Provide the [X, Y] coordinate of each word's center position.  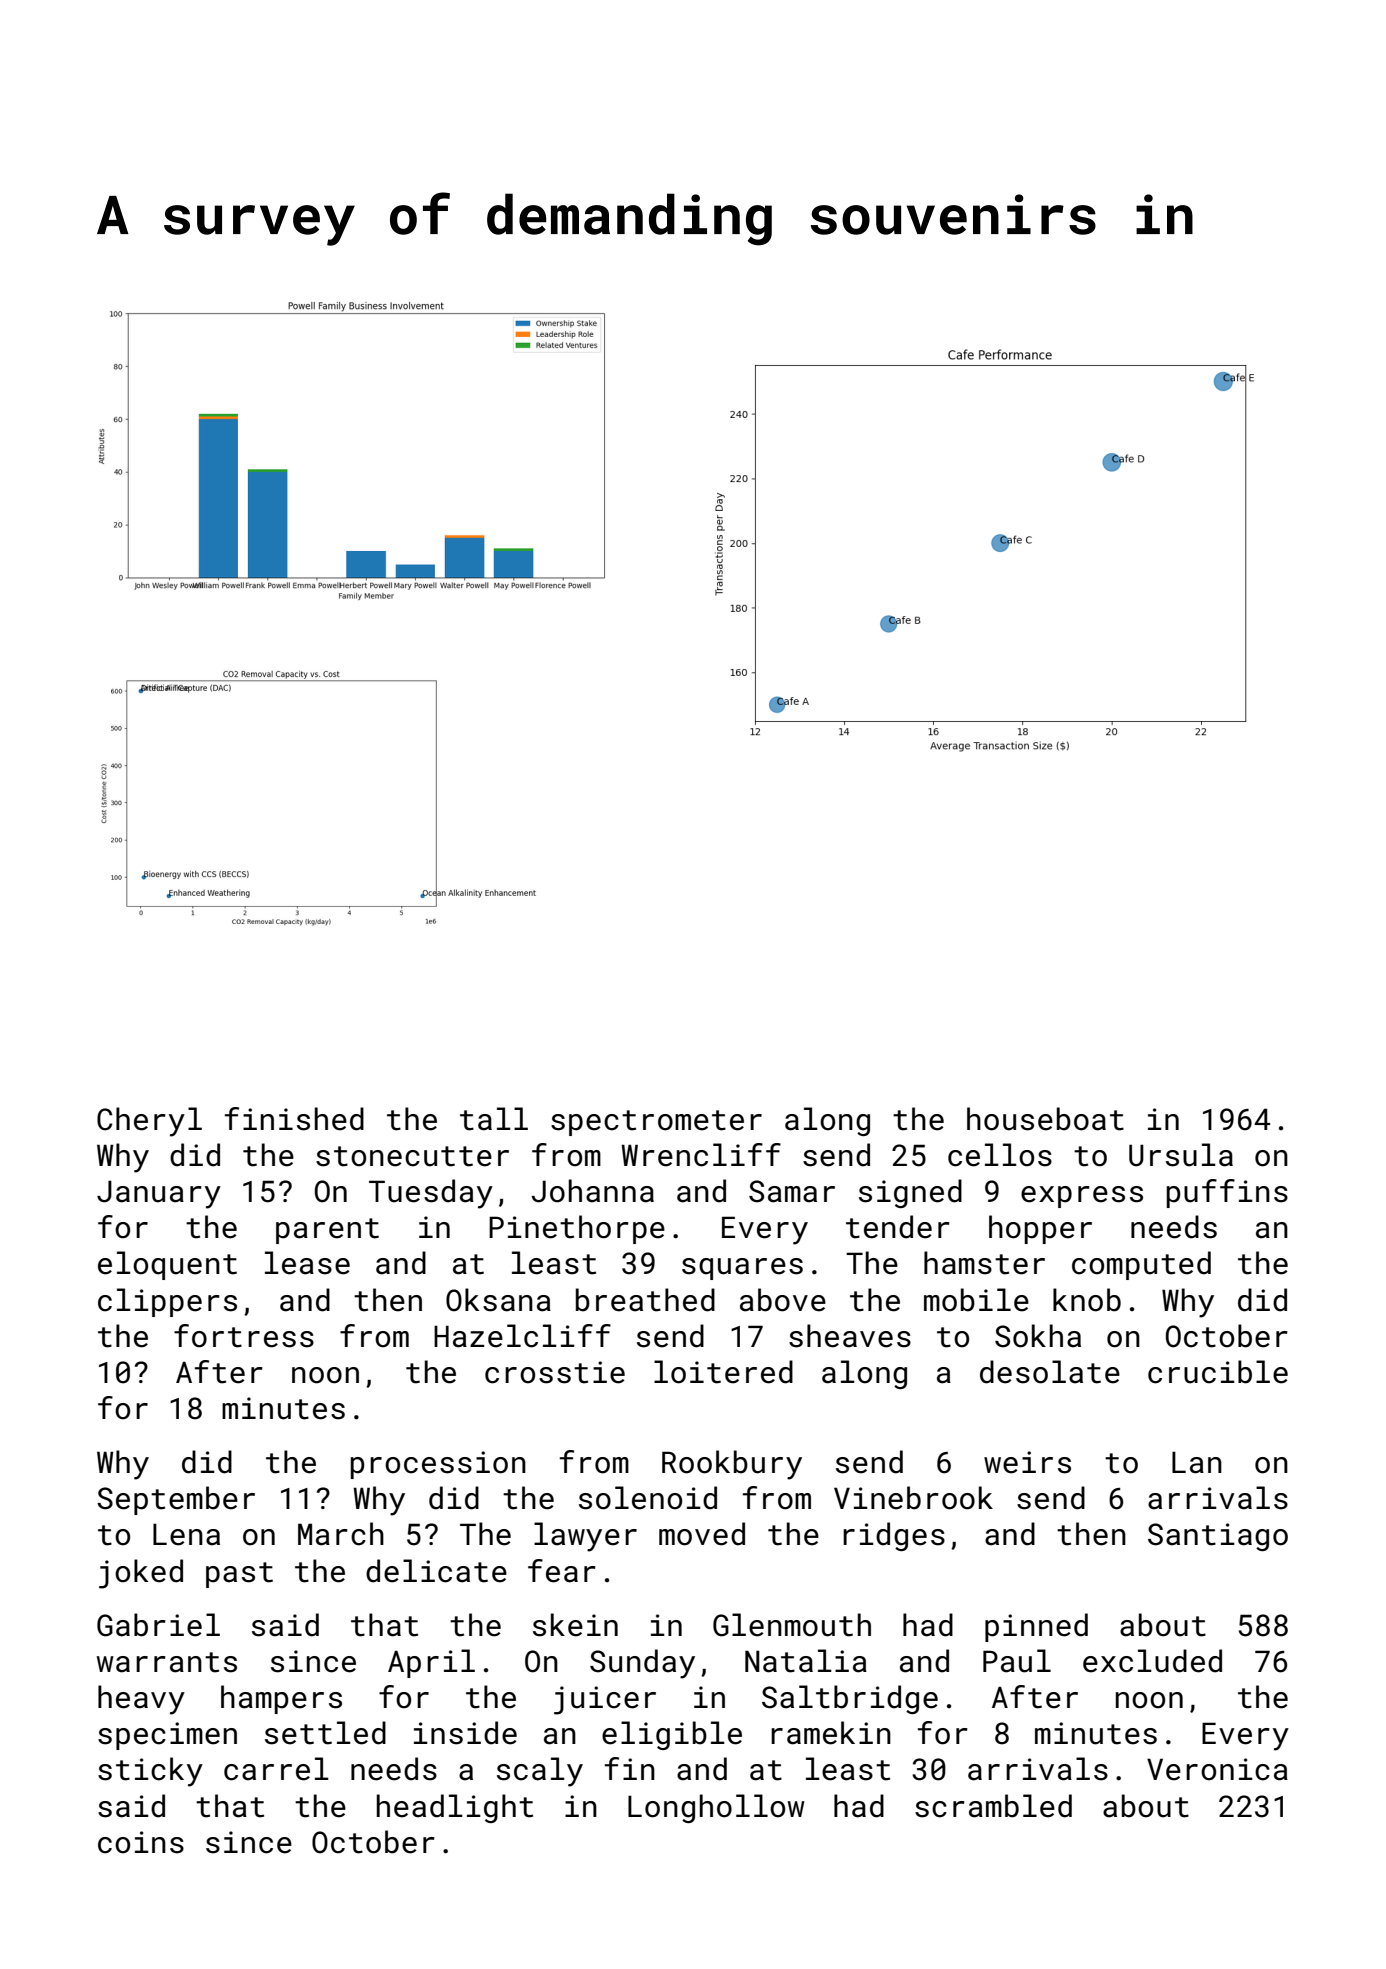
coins [141, 1842]
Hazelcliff [522, 1336]
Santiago [1218, 1537]
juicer [605, 1700]
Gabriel [158, 1625]
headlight [455, 1808]
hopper [1040, 1229]
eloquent [167, 1265]
